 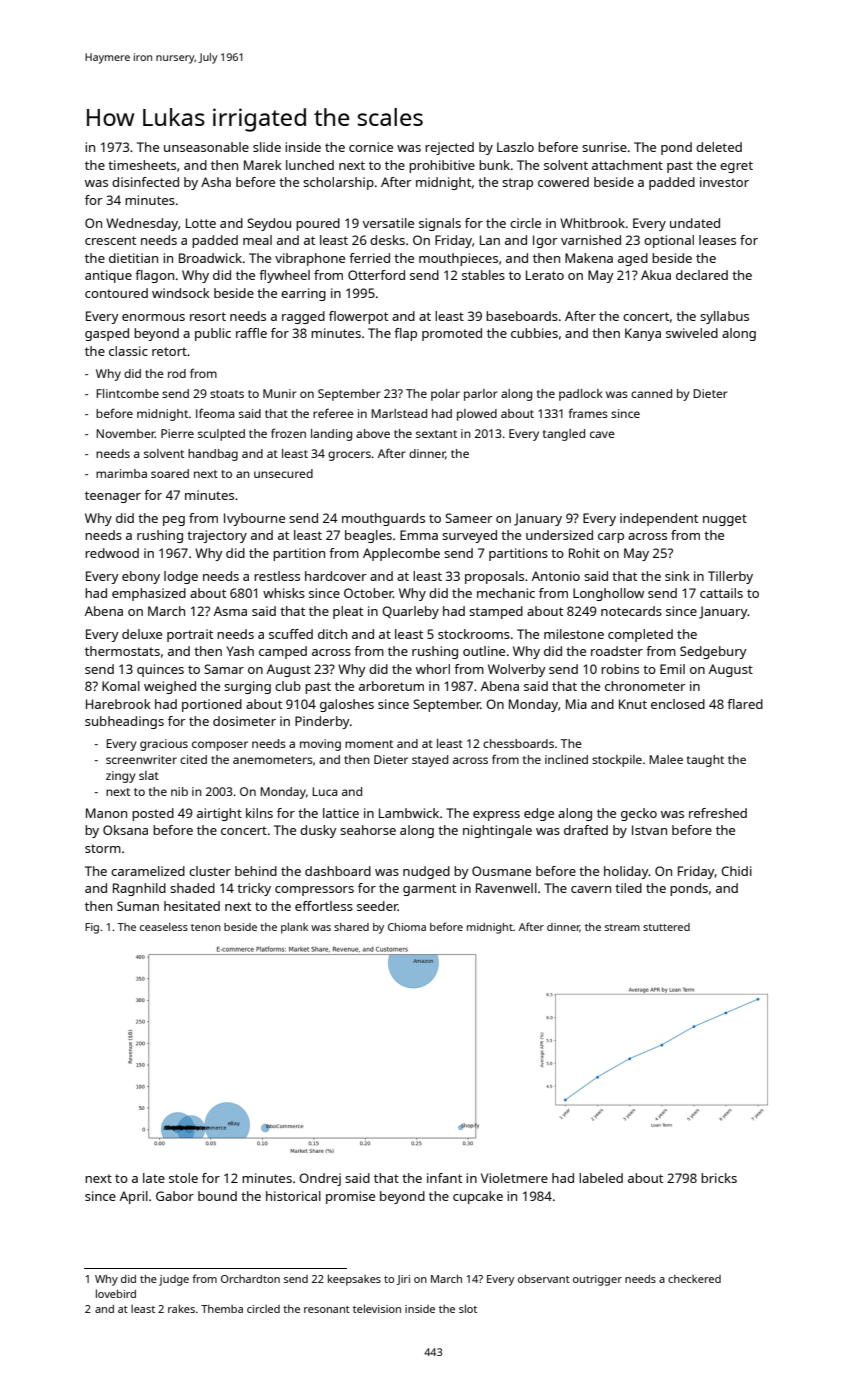 What do you see at coordinates (116, 1293) in the document?
I see `lovebird` at bounding box center [116, 1293].
